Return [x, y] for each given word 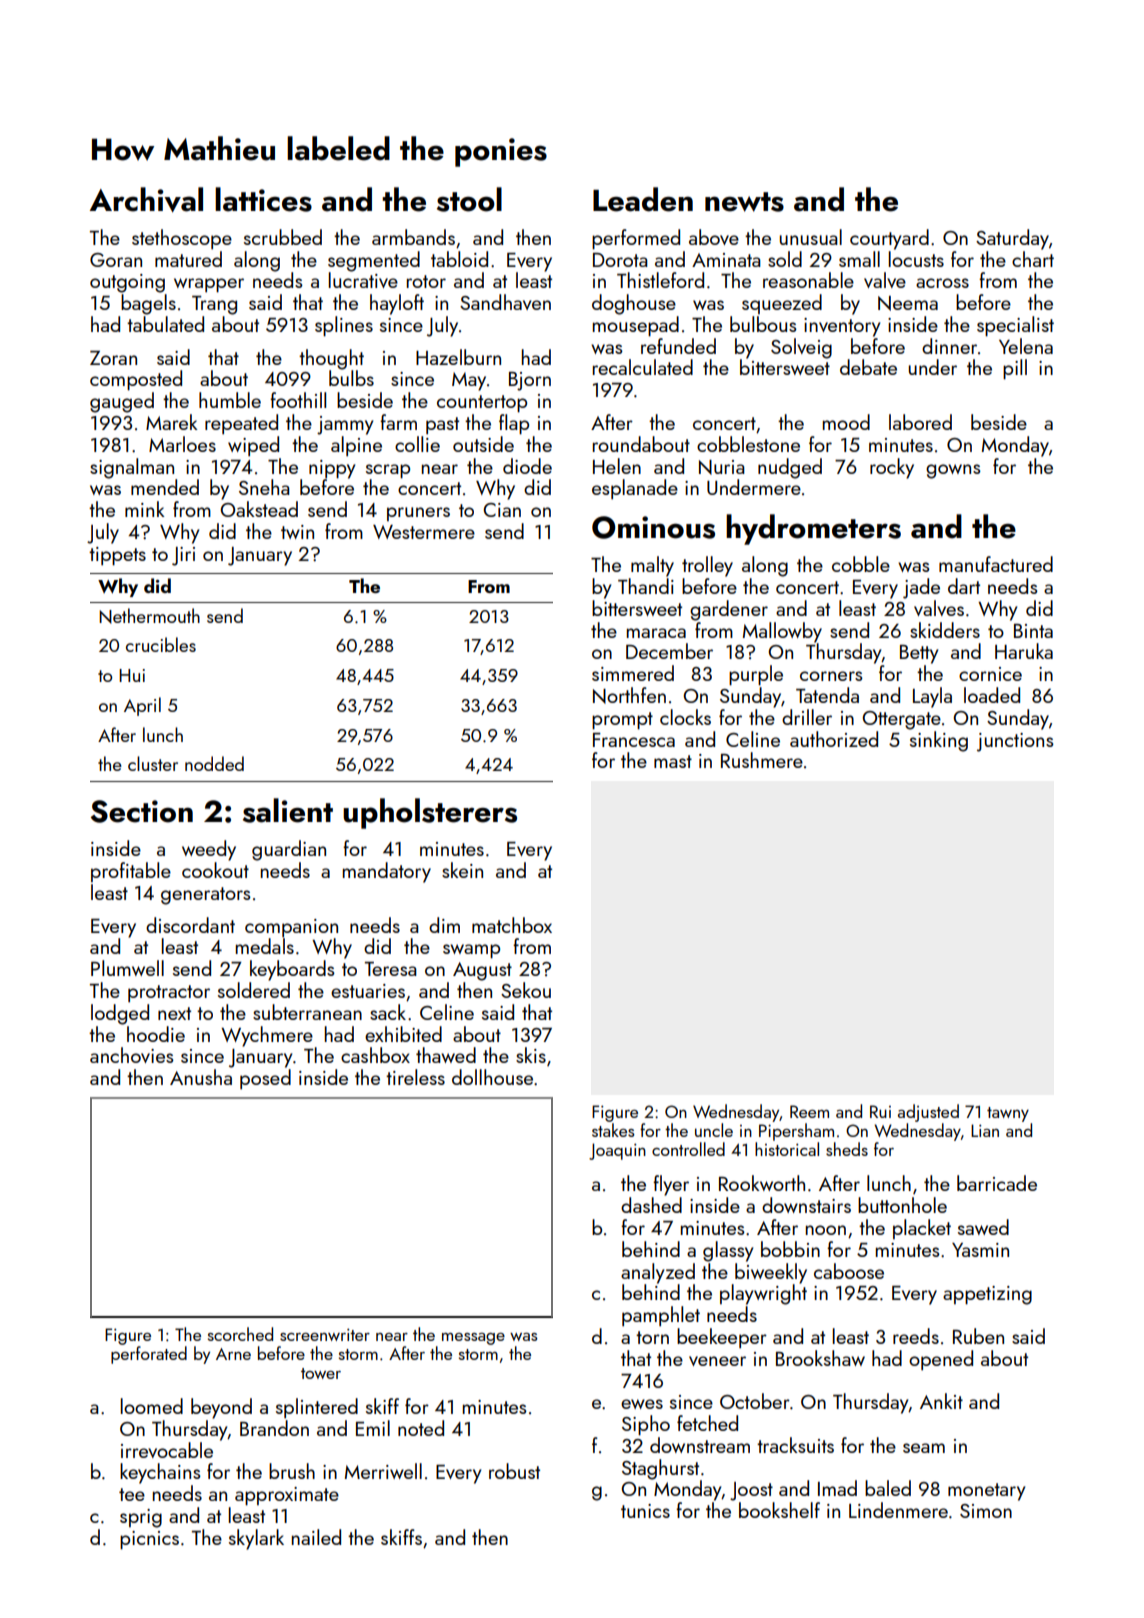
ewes [642, 1404]
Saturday [1012, 239]
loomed [152, 1406]
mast [673, 761]
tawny [1008, 1114]
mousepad [636, 326]
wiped [253, 446]
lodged [120, 1014]
